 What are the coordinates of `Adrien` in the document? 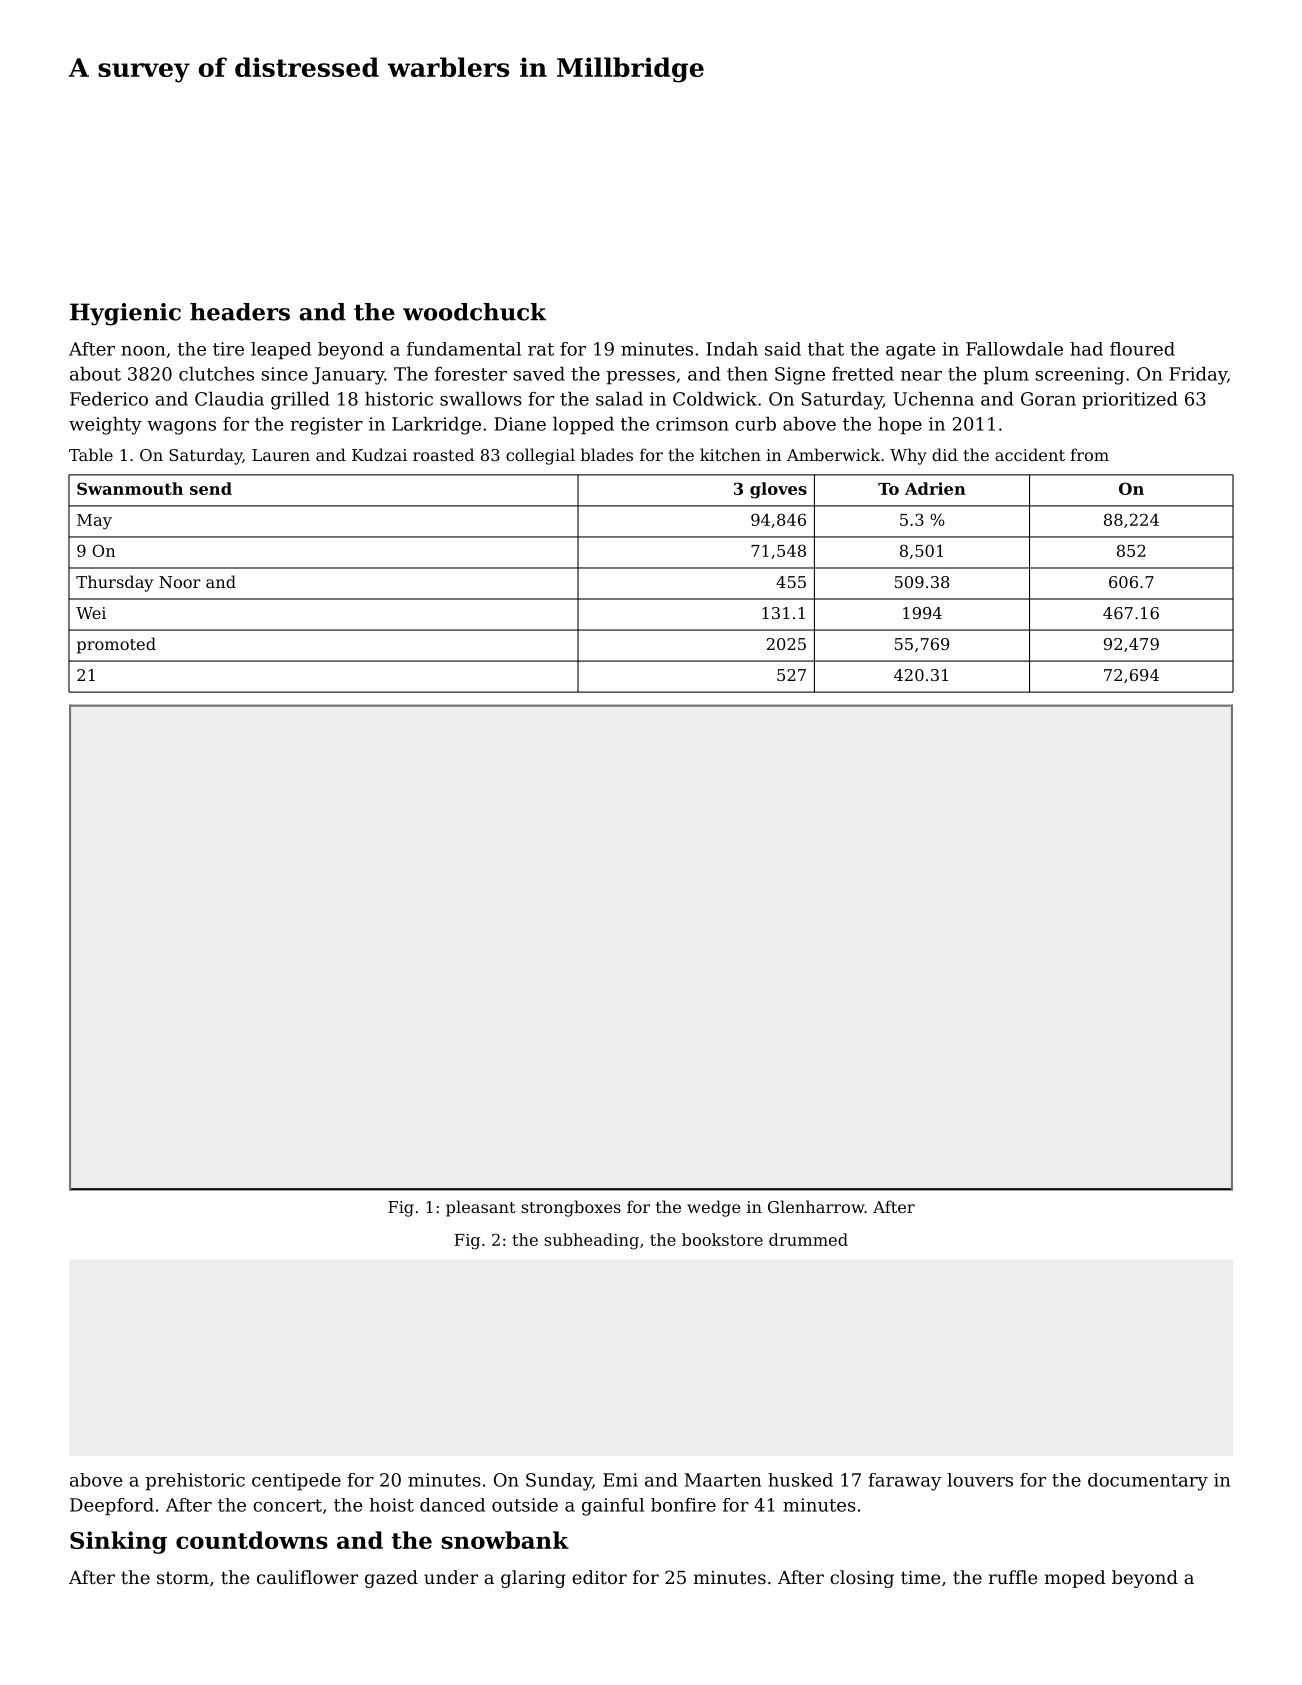 It's located at (935, 488).
